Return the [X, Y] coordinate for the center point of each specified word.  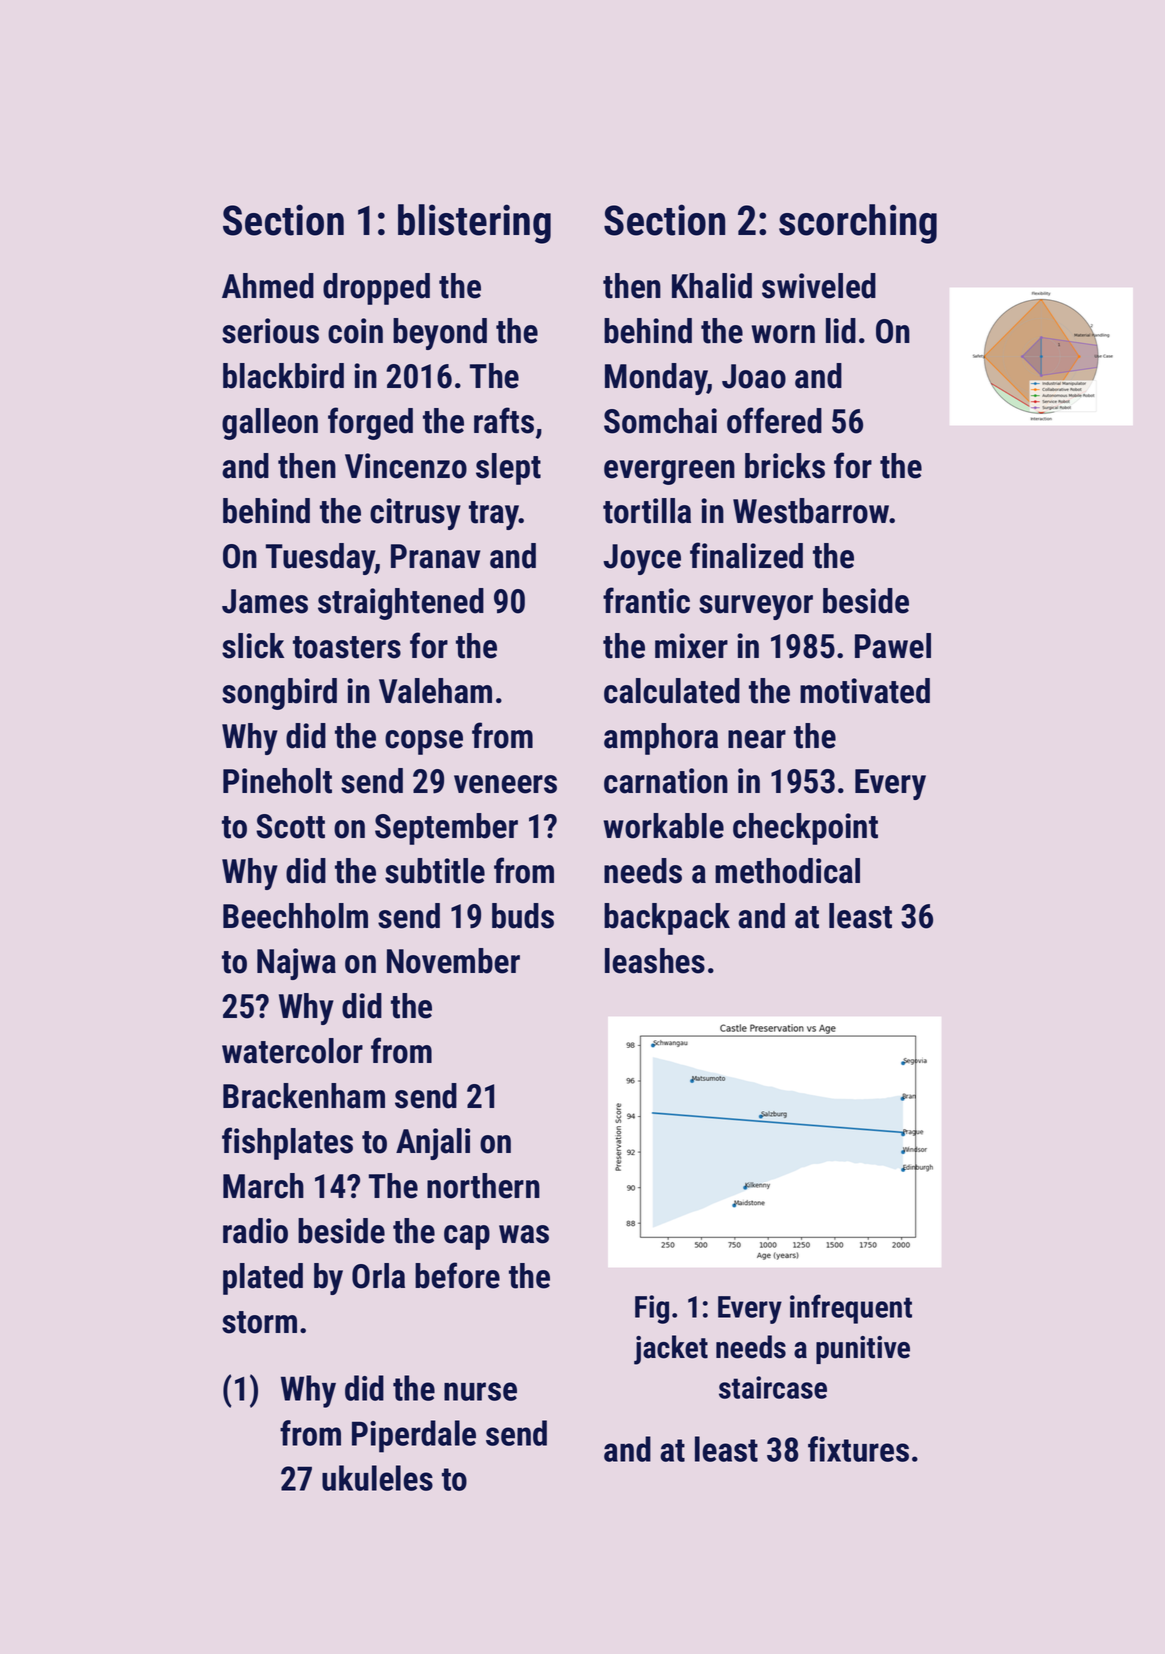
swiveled [819, 286]
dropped [376, 289]
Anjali [433, 1144]
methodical [787, 871]
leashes [655, 961]
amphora [661, 739]
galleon [270, 424]
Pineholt [277, 781]
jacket [671, 1350]
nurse [480, 1391]
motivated [865, 691]
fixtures [858, 1449]
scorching [858, 224]
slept [508, 469]
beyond [440, 334]
